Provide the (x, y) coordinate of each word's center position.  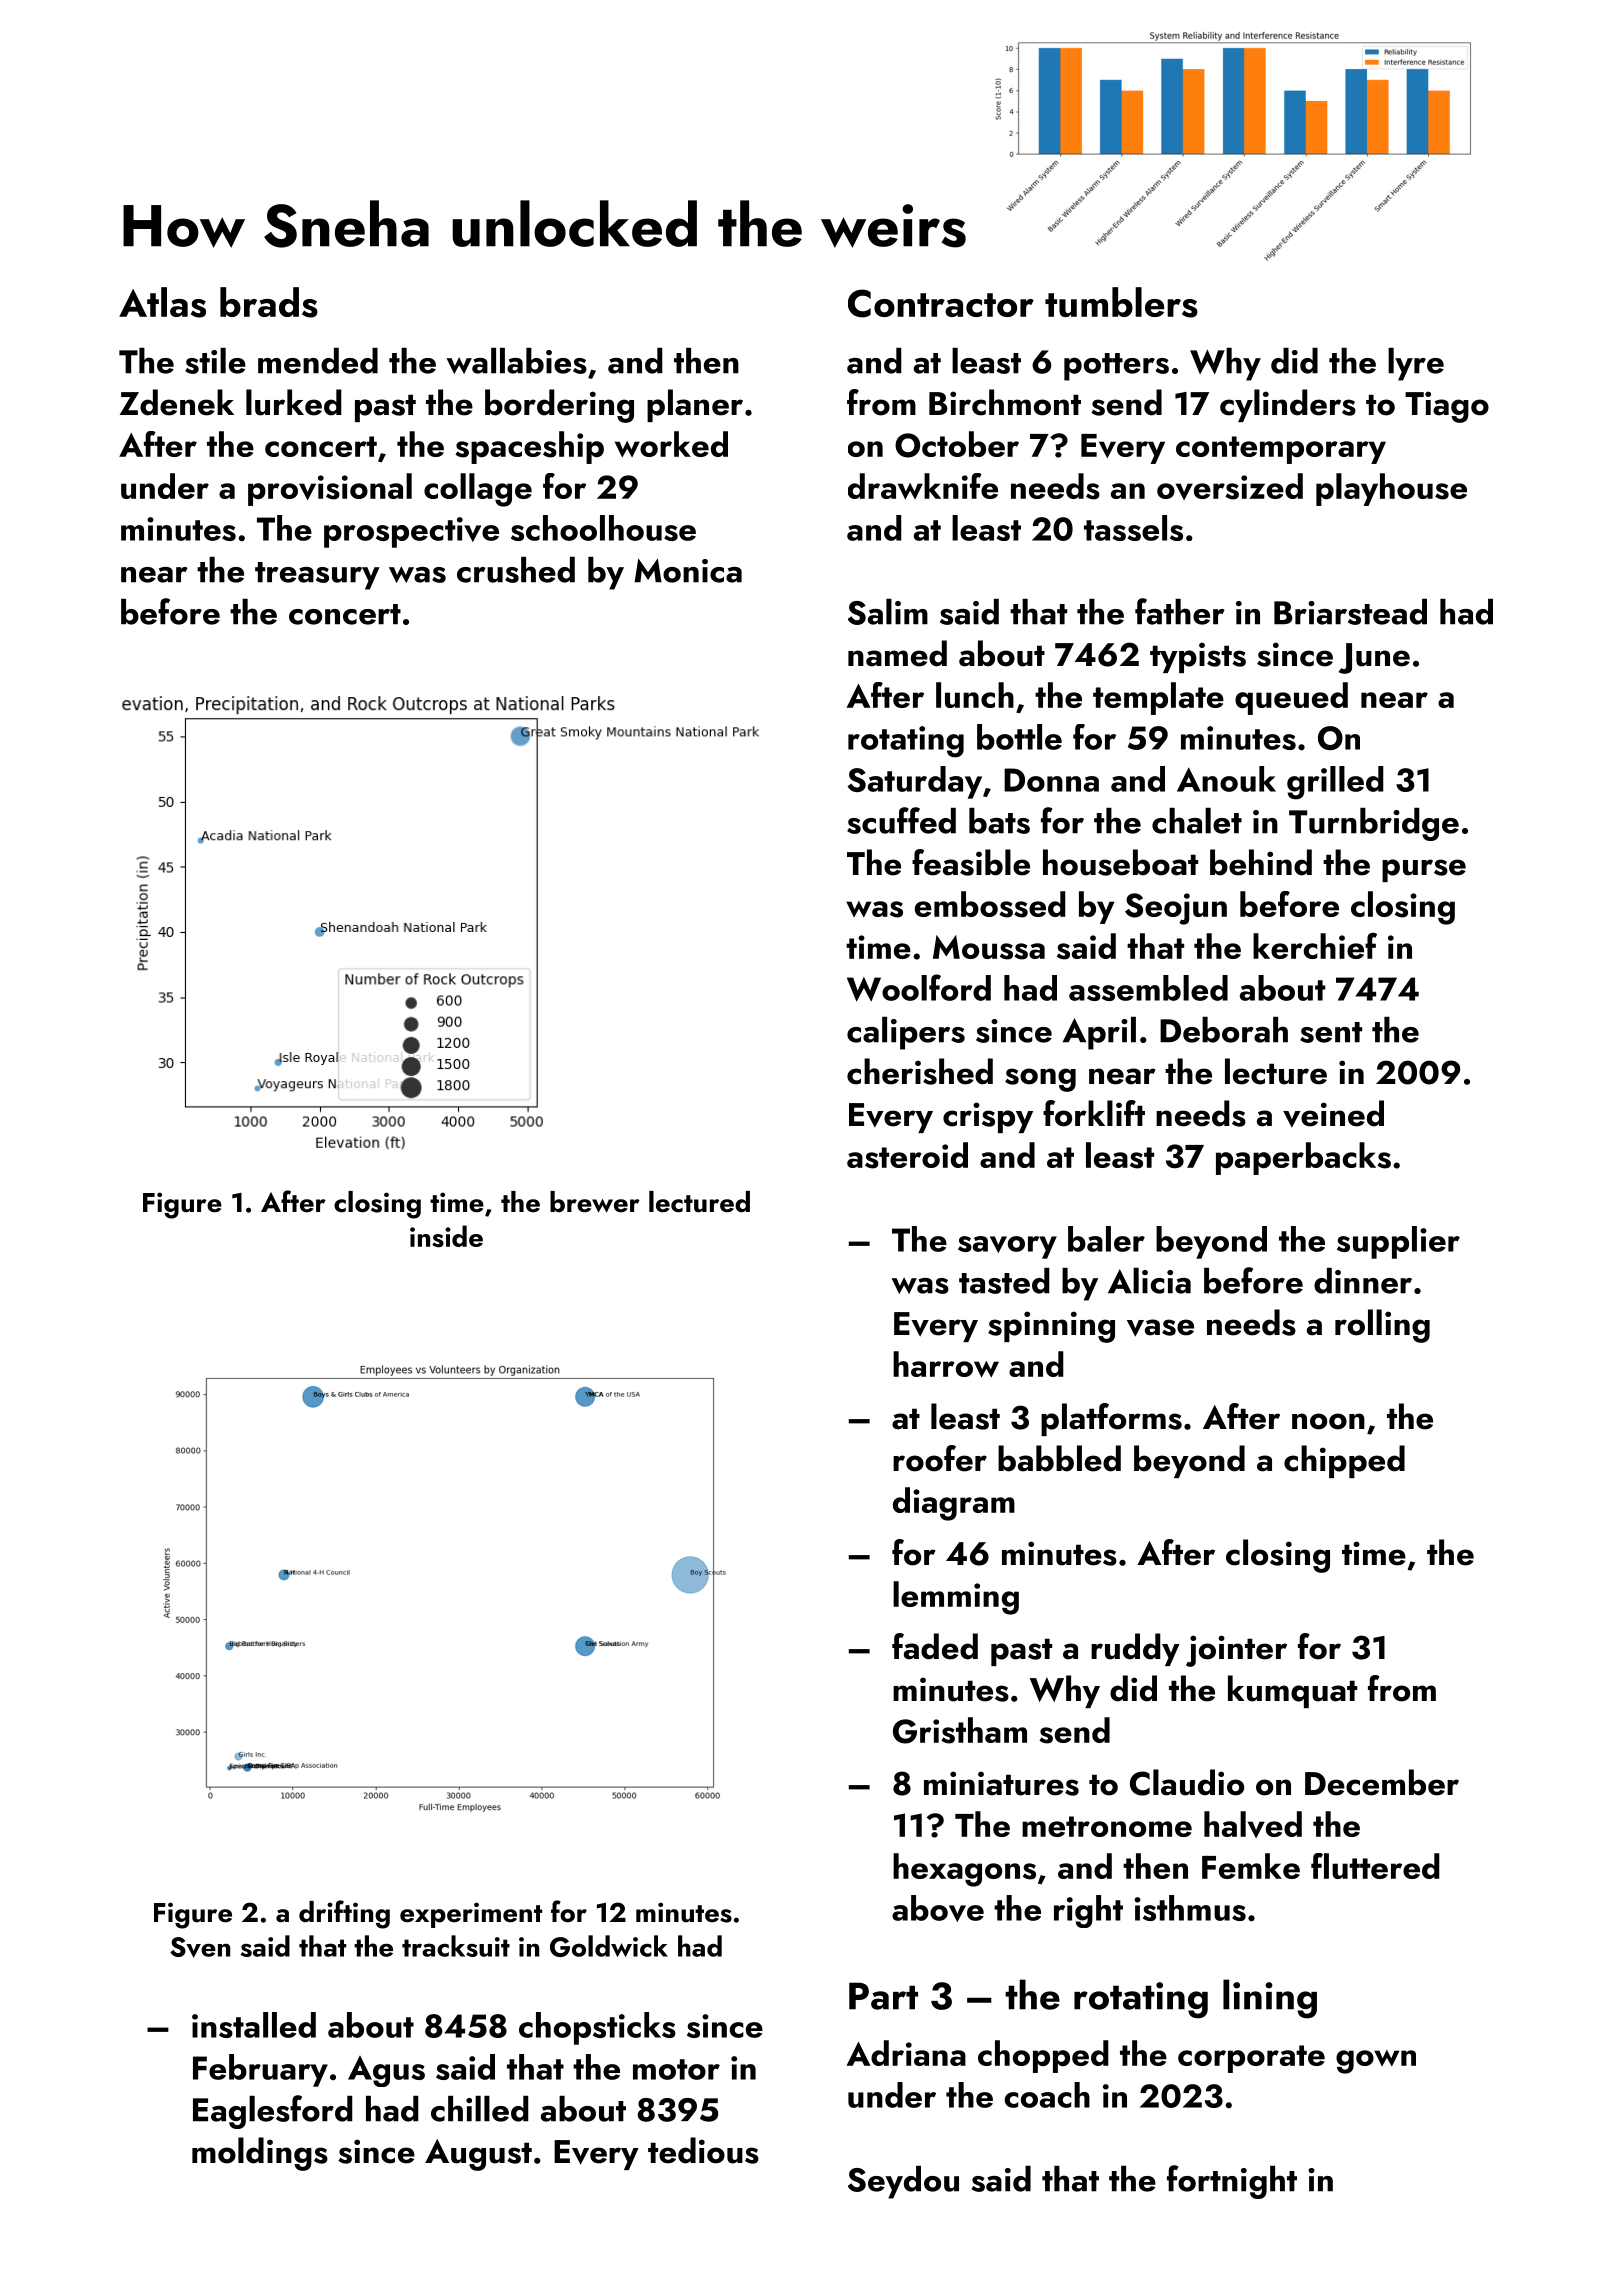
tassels (1133, 528)
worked (671, 444)
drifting (344, 1914)
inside (446, 1236)
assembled (1148, 988)
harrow (946, 1364)
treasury (317, 576)
